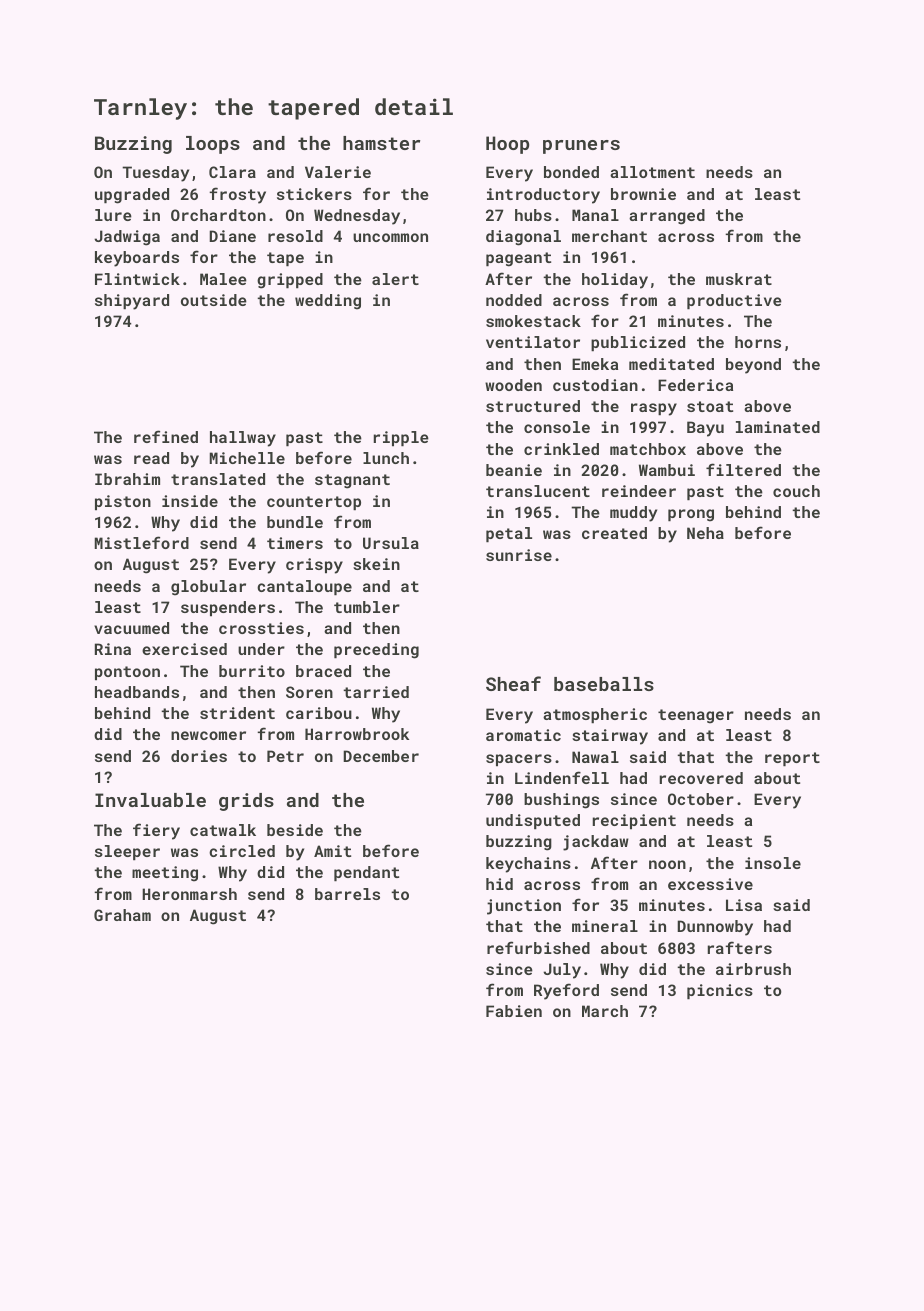  Describe the element at coordinates (652, 172) in the screenshot. I see `allotment` at that location.
